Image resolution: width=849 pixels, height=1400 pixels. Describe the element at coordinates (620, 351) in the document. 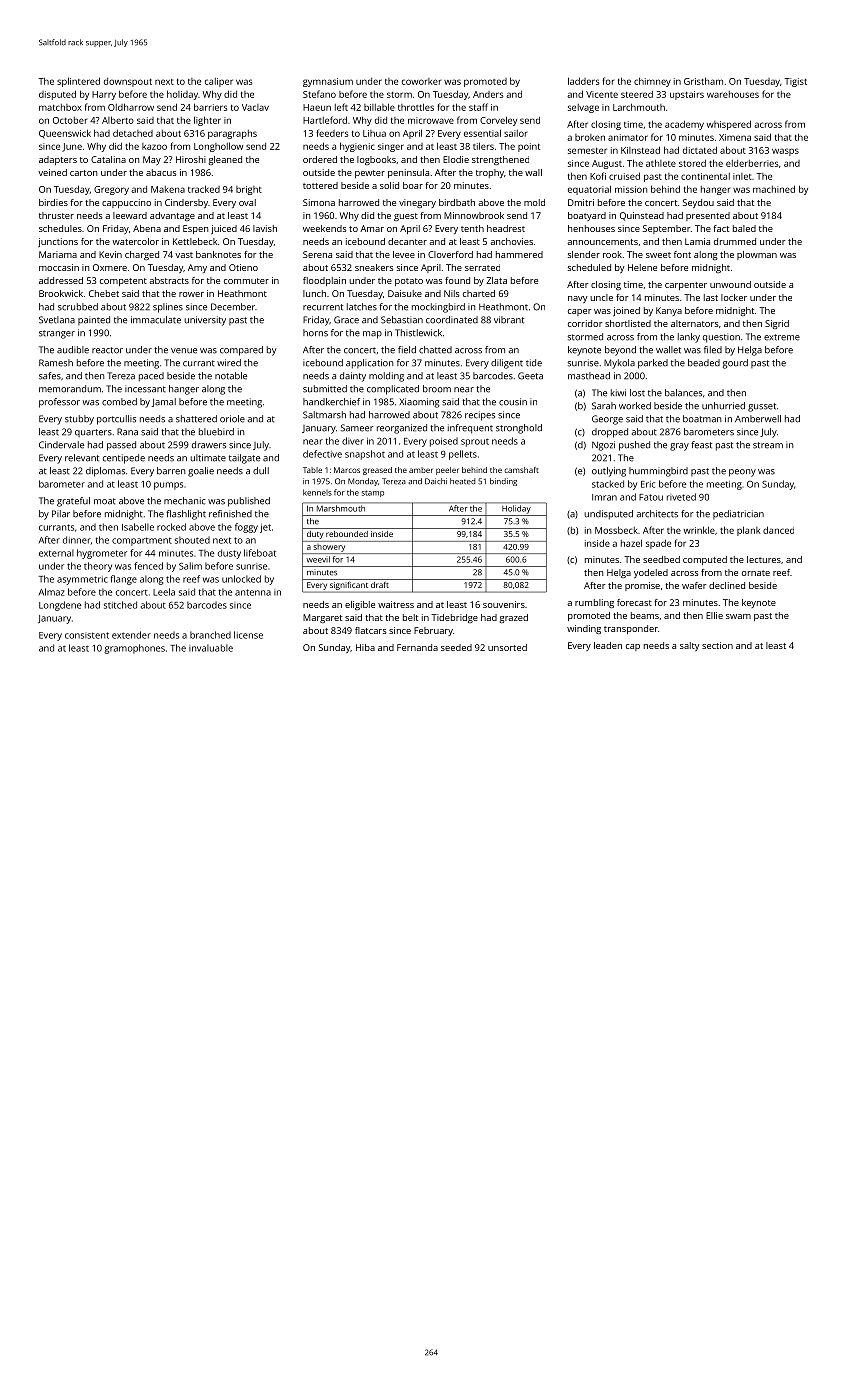

I see `beyond` at that location.
